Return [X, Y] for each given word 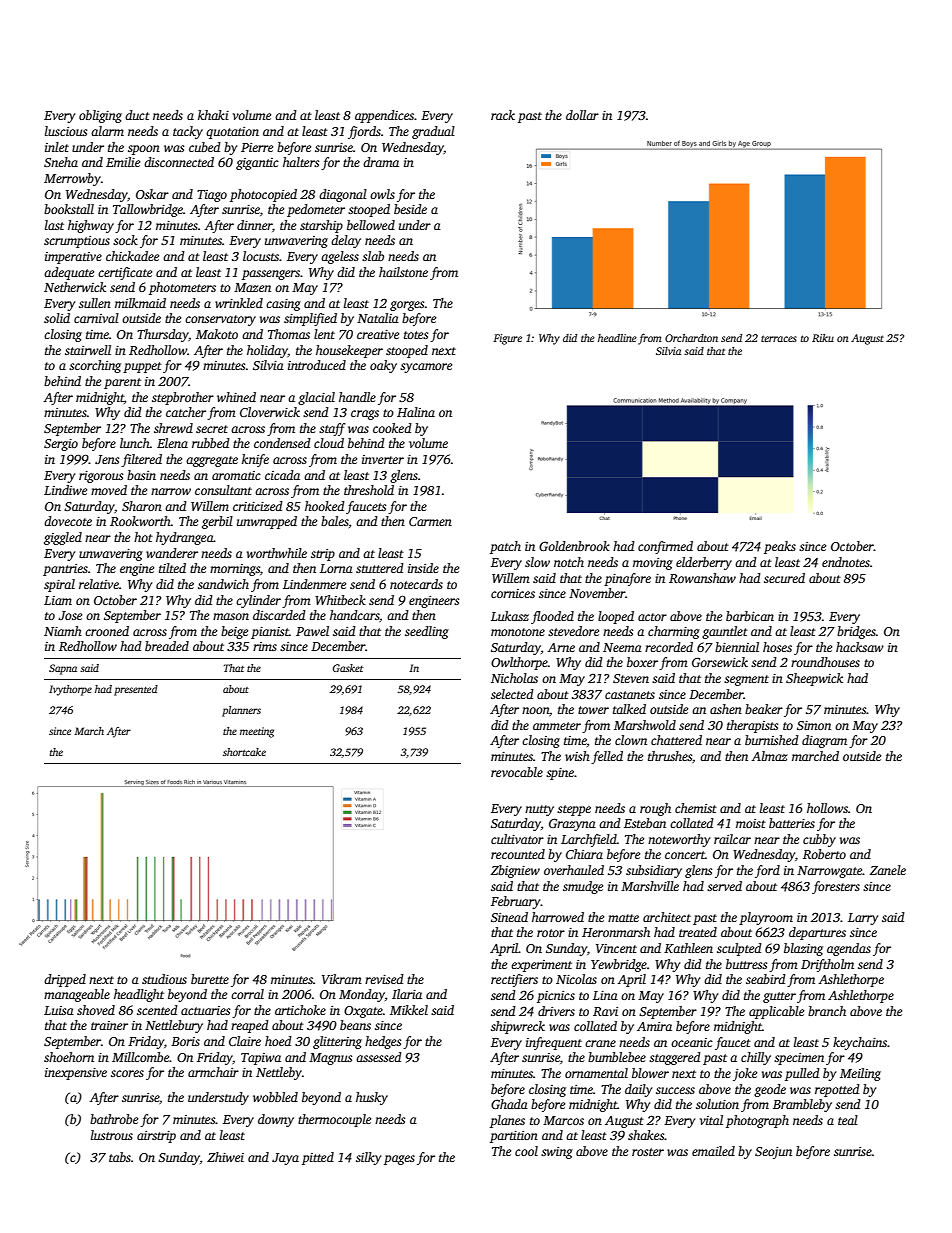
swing [557, 1153]
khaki [213, 115]
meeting [257, 732]
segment [746, 680]
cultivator [517, 839]
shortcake [244, 752]
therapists [752, 726]
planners [241, 711]
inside [423, 568]
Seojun [773, 1153]
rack [503, 115]
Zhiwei [225, 1157]
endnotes [846, 562]
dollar [582, 115]
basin [141, 475]
